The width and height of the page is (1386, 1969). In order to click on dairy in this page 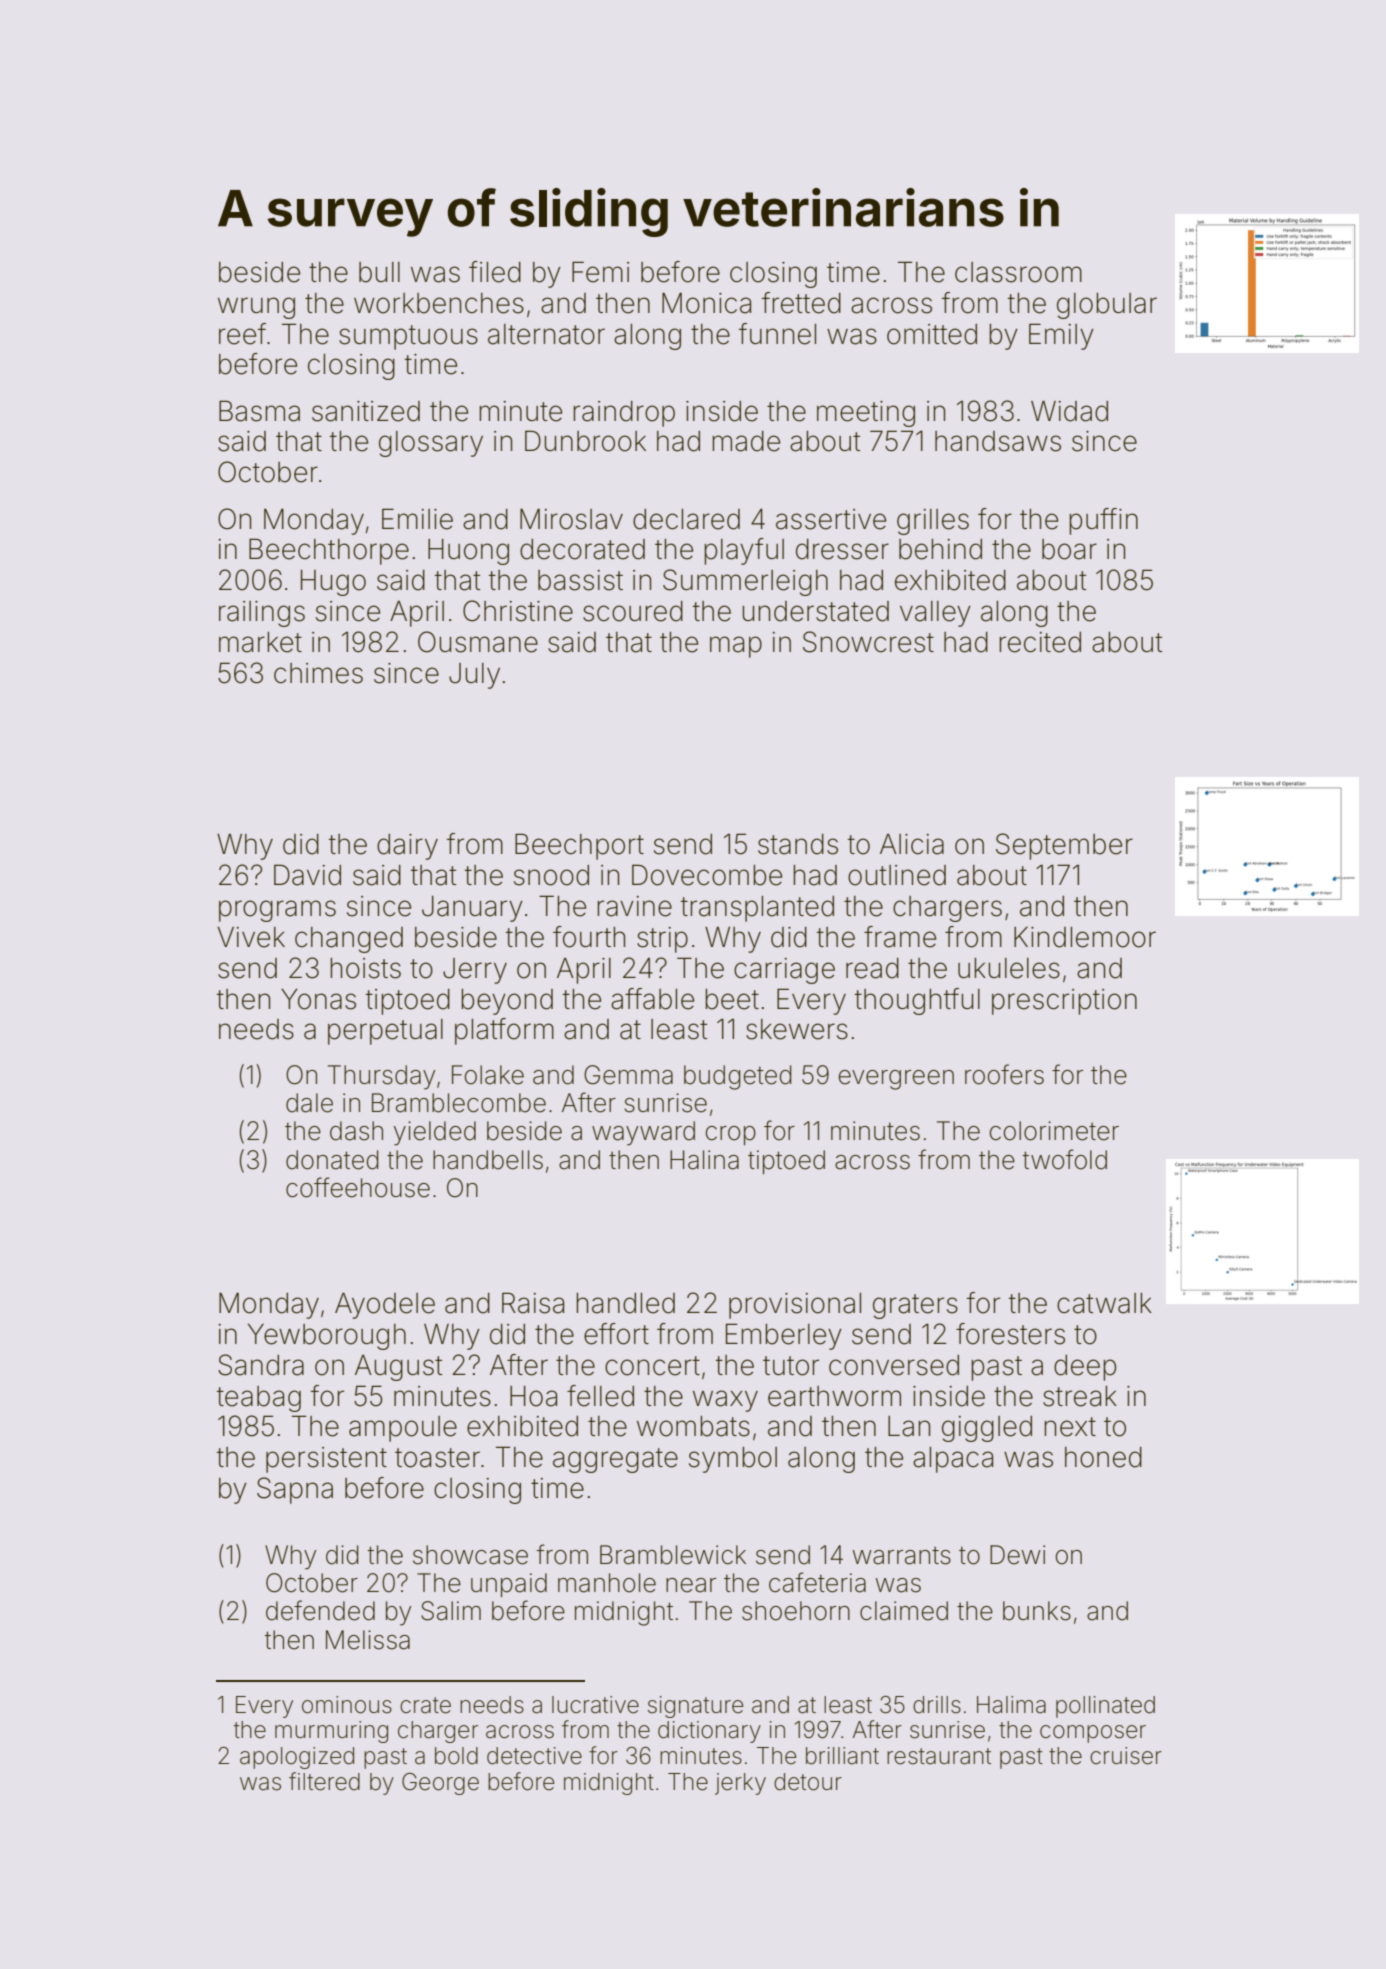, I will do `click(407, 847)`.
